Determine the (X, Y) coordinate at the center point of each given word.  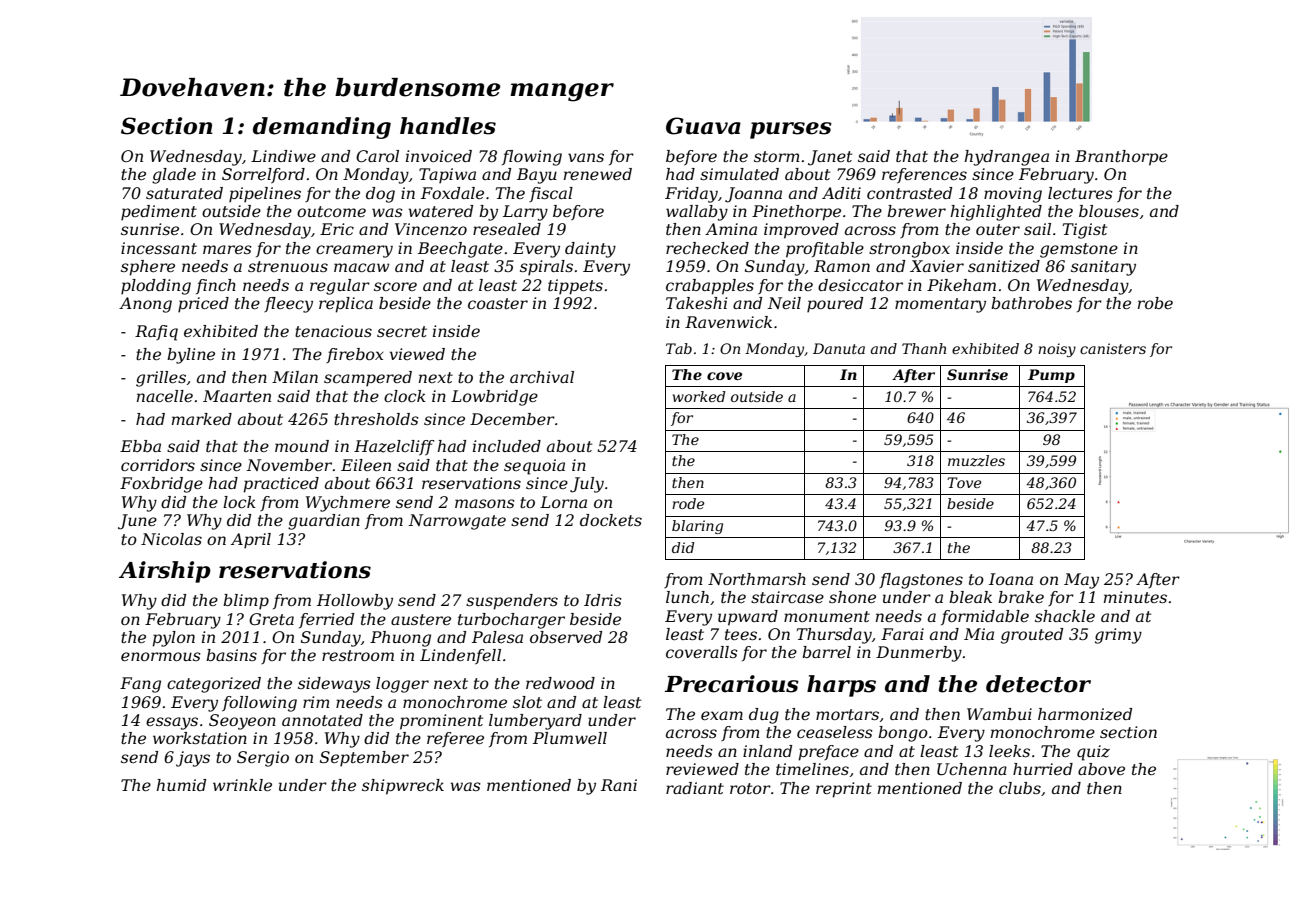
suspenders (512, 602)
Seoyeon (242, 722)
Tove (964, 482)
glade (174, 176)
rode (688, 503)
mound (302, 446)
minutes (1135, 597)
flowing (532, 158)
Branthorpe (1121, 158)
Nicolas (171, 539)
